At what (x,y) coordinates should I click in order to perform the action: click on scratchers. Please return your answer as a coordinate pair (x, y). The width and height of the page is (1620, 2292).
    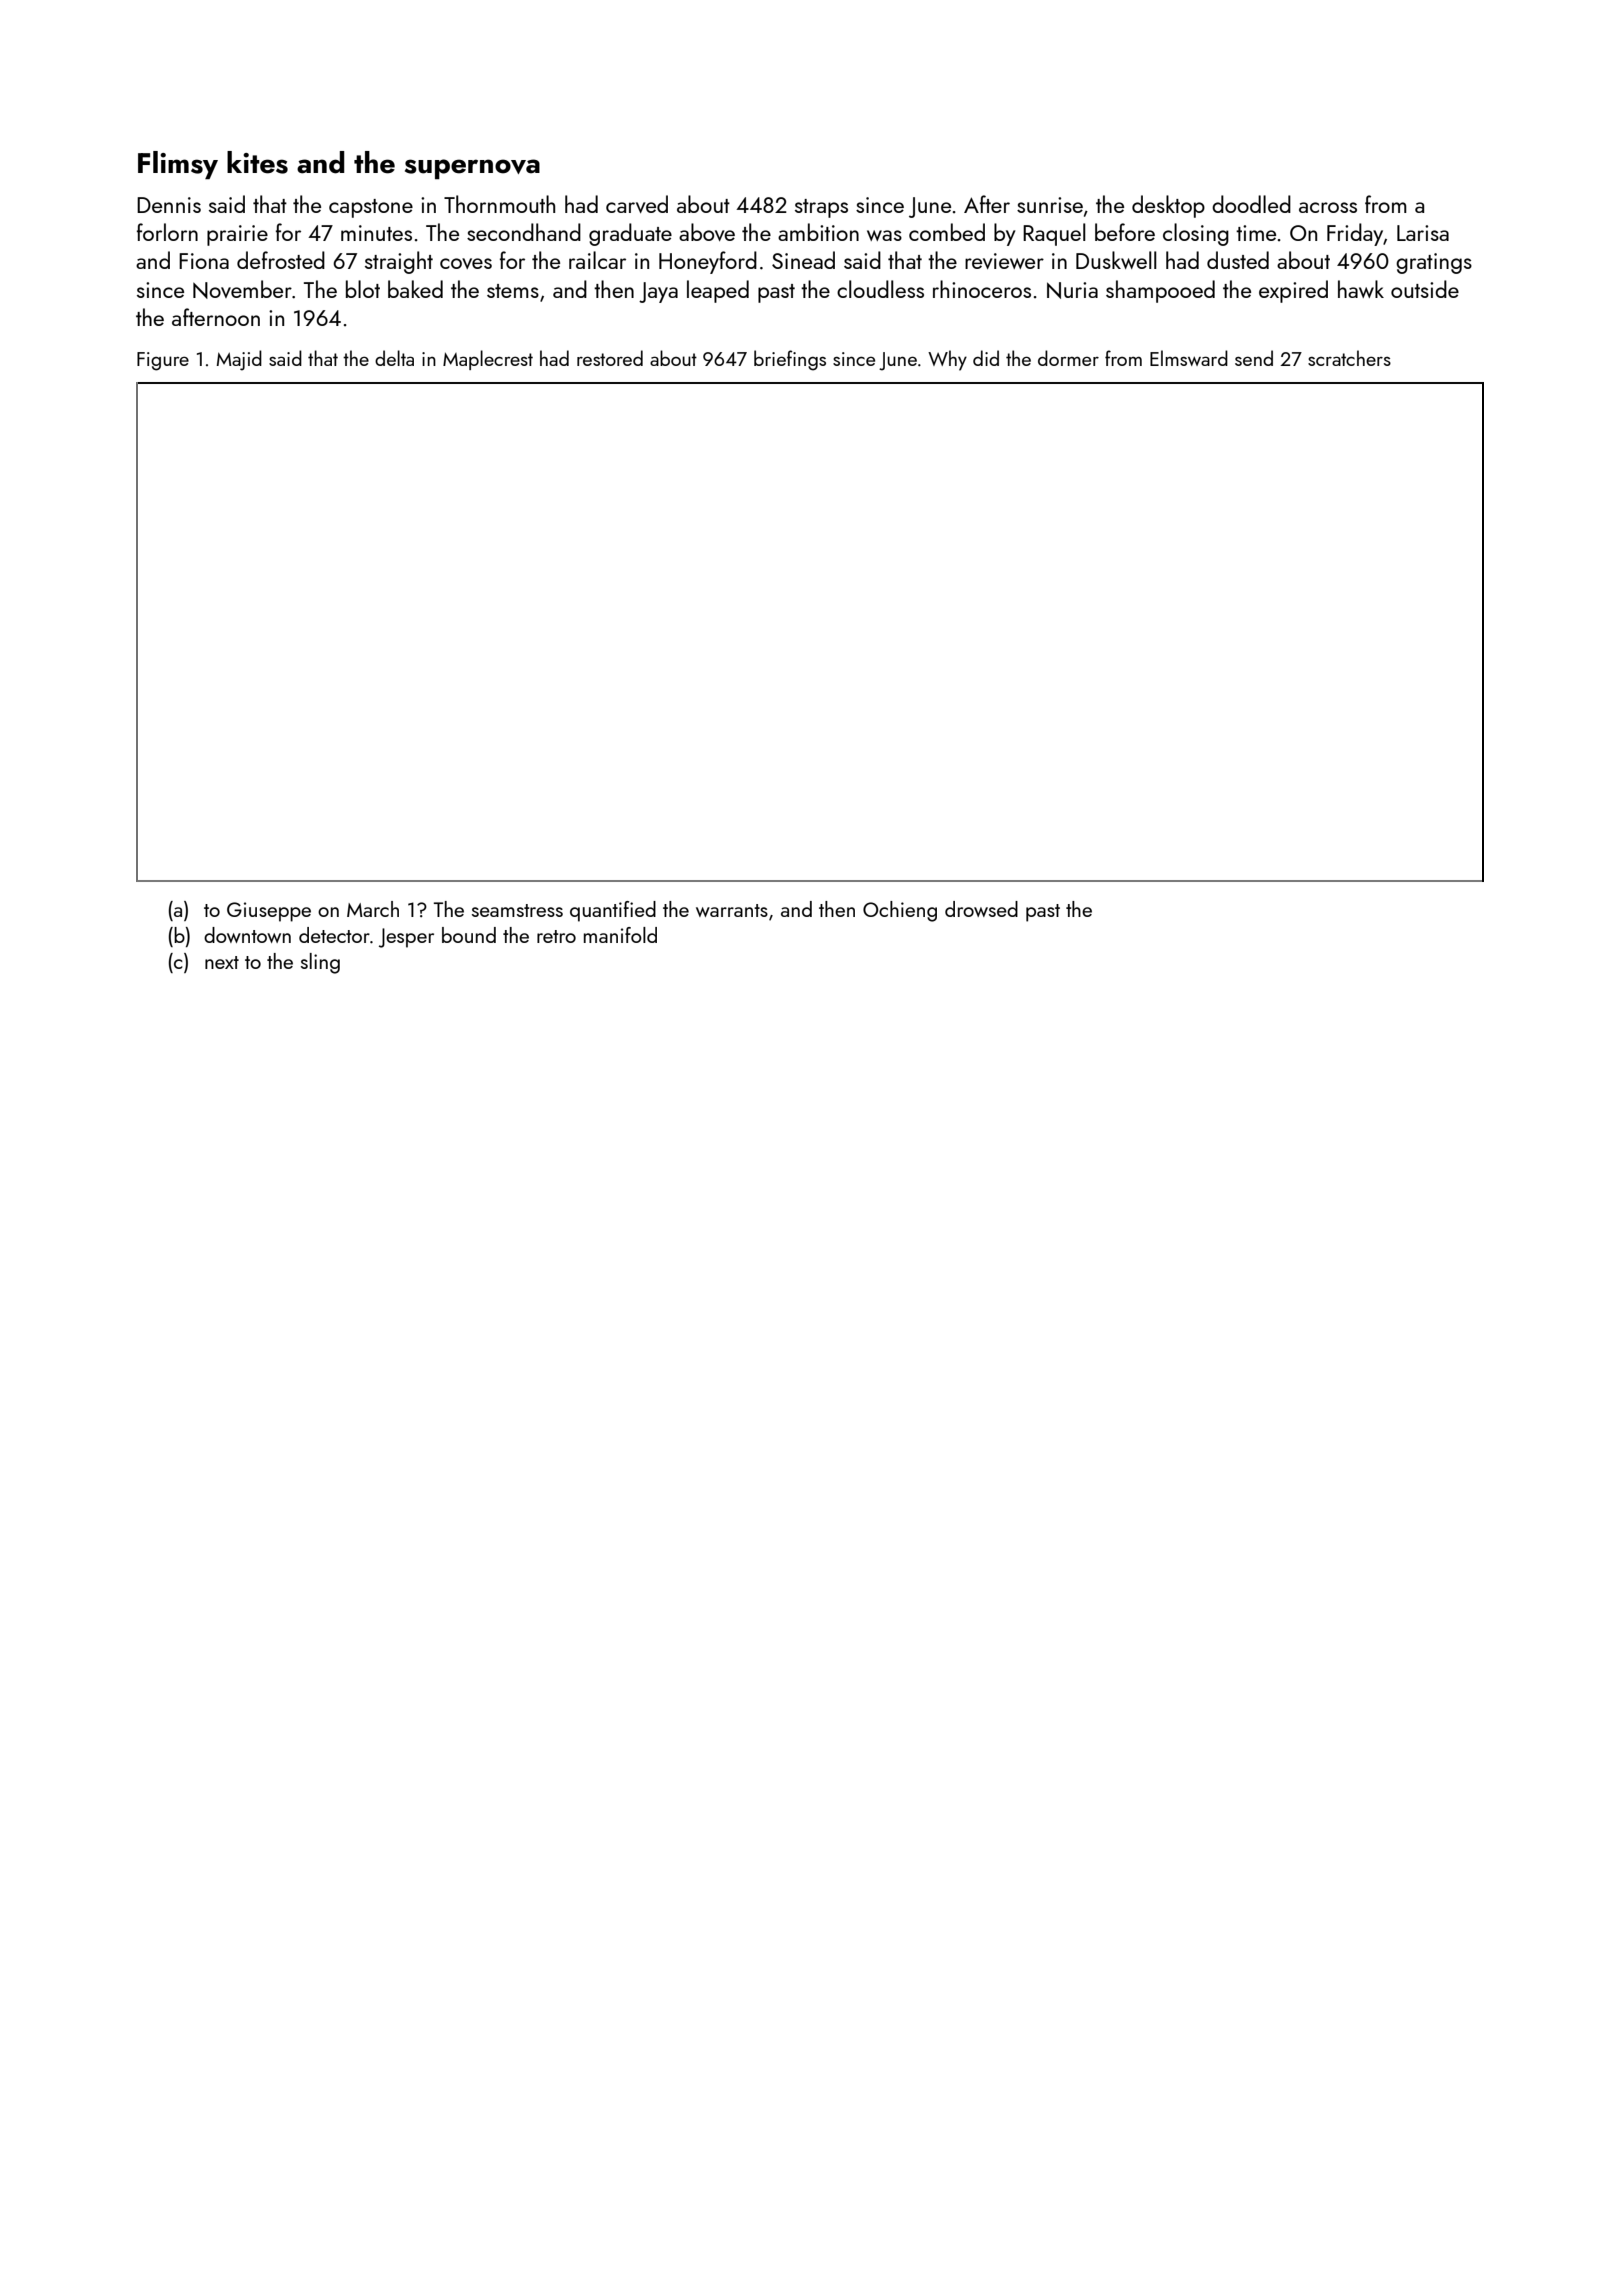
    Looking at the image, I should click on (1349, 358).
